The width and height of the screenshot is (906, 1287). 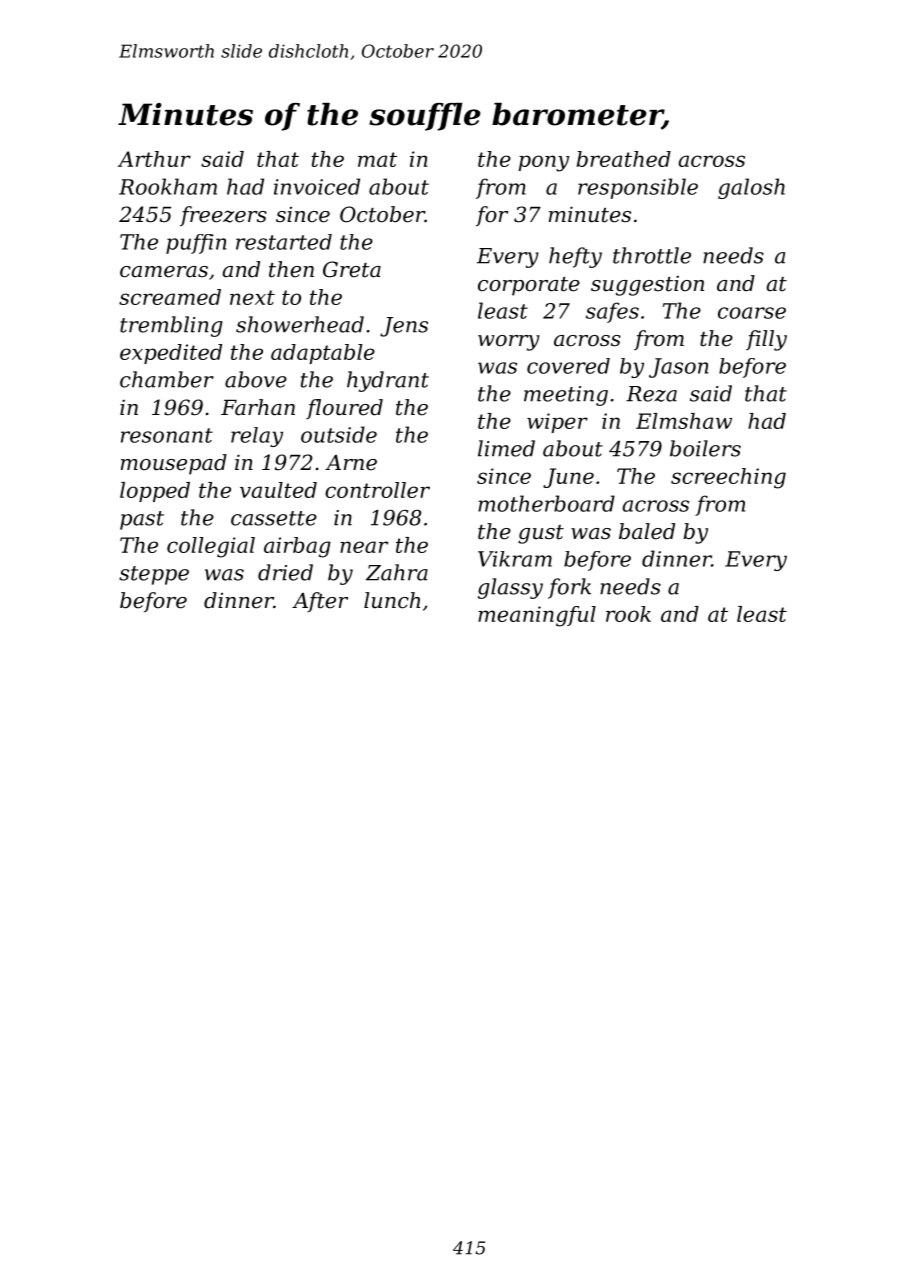 I want to click on Elmshaw, so click(x=684, y=421).
